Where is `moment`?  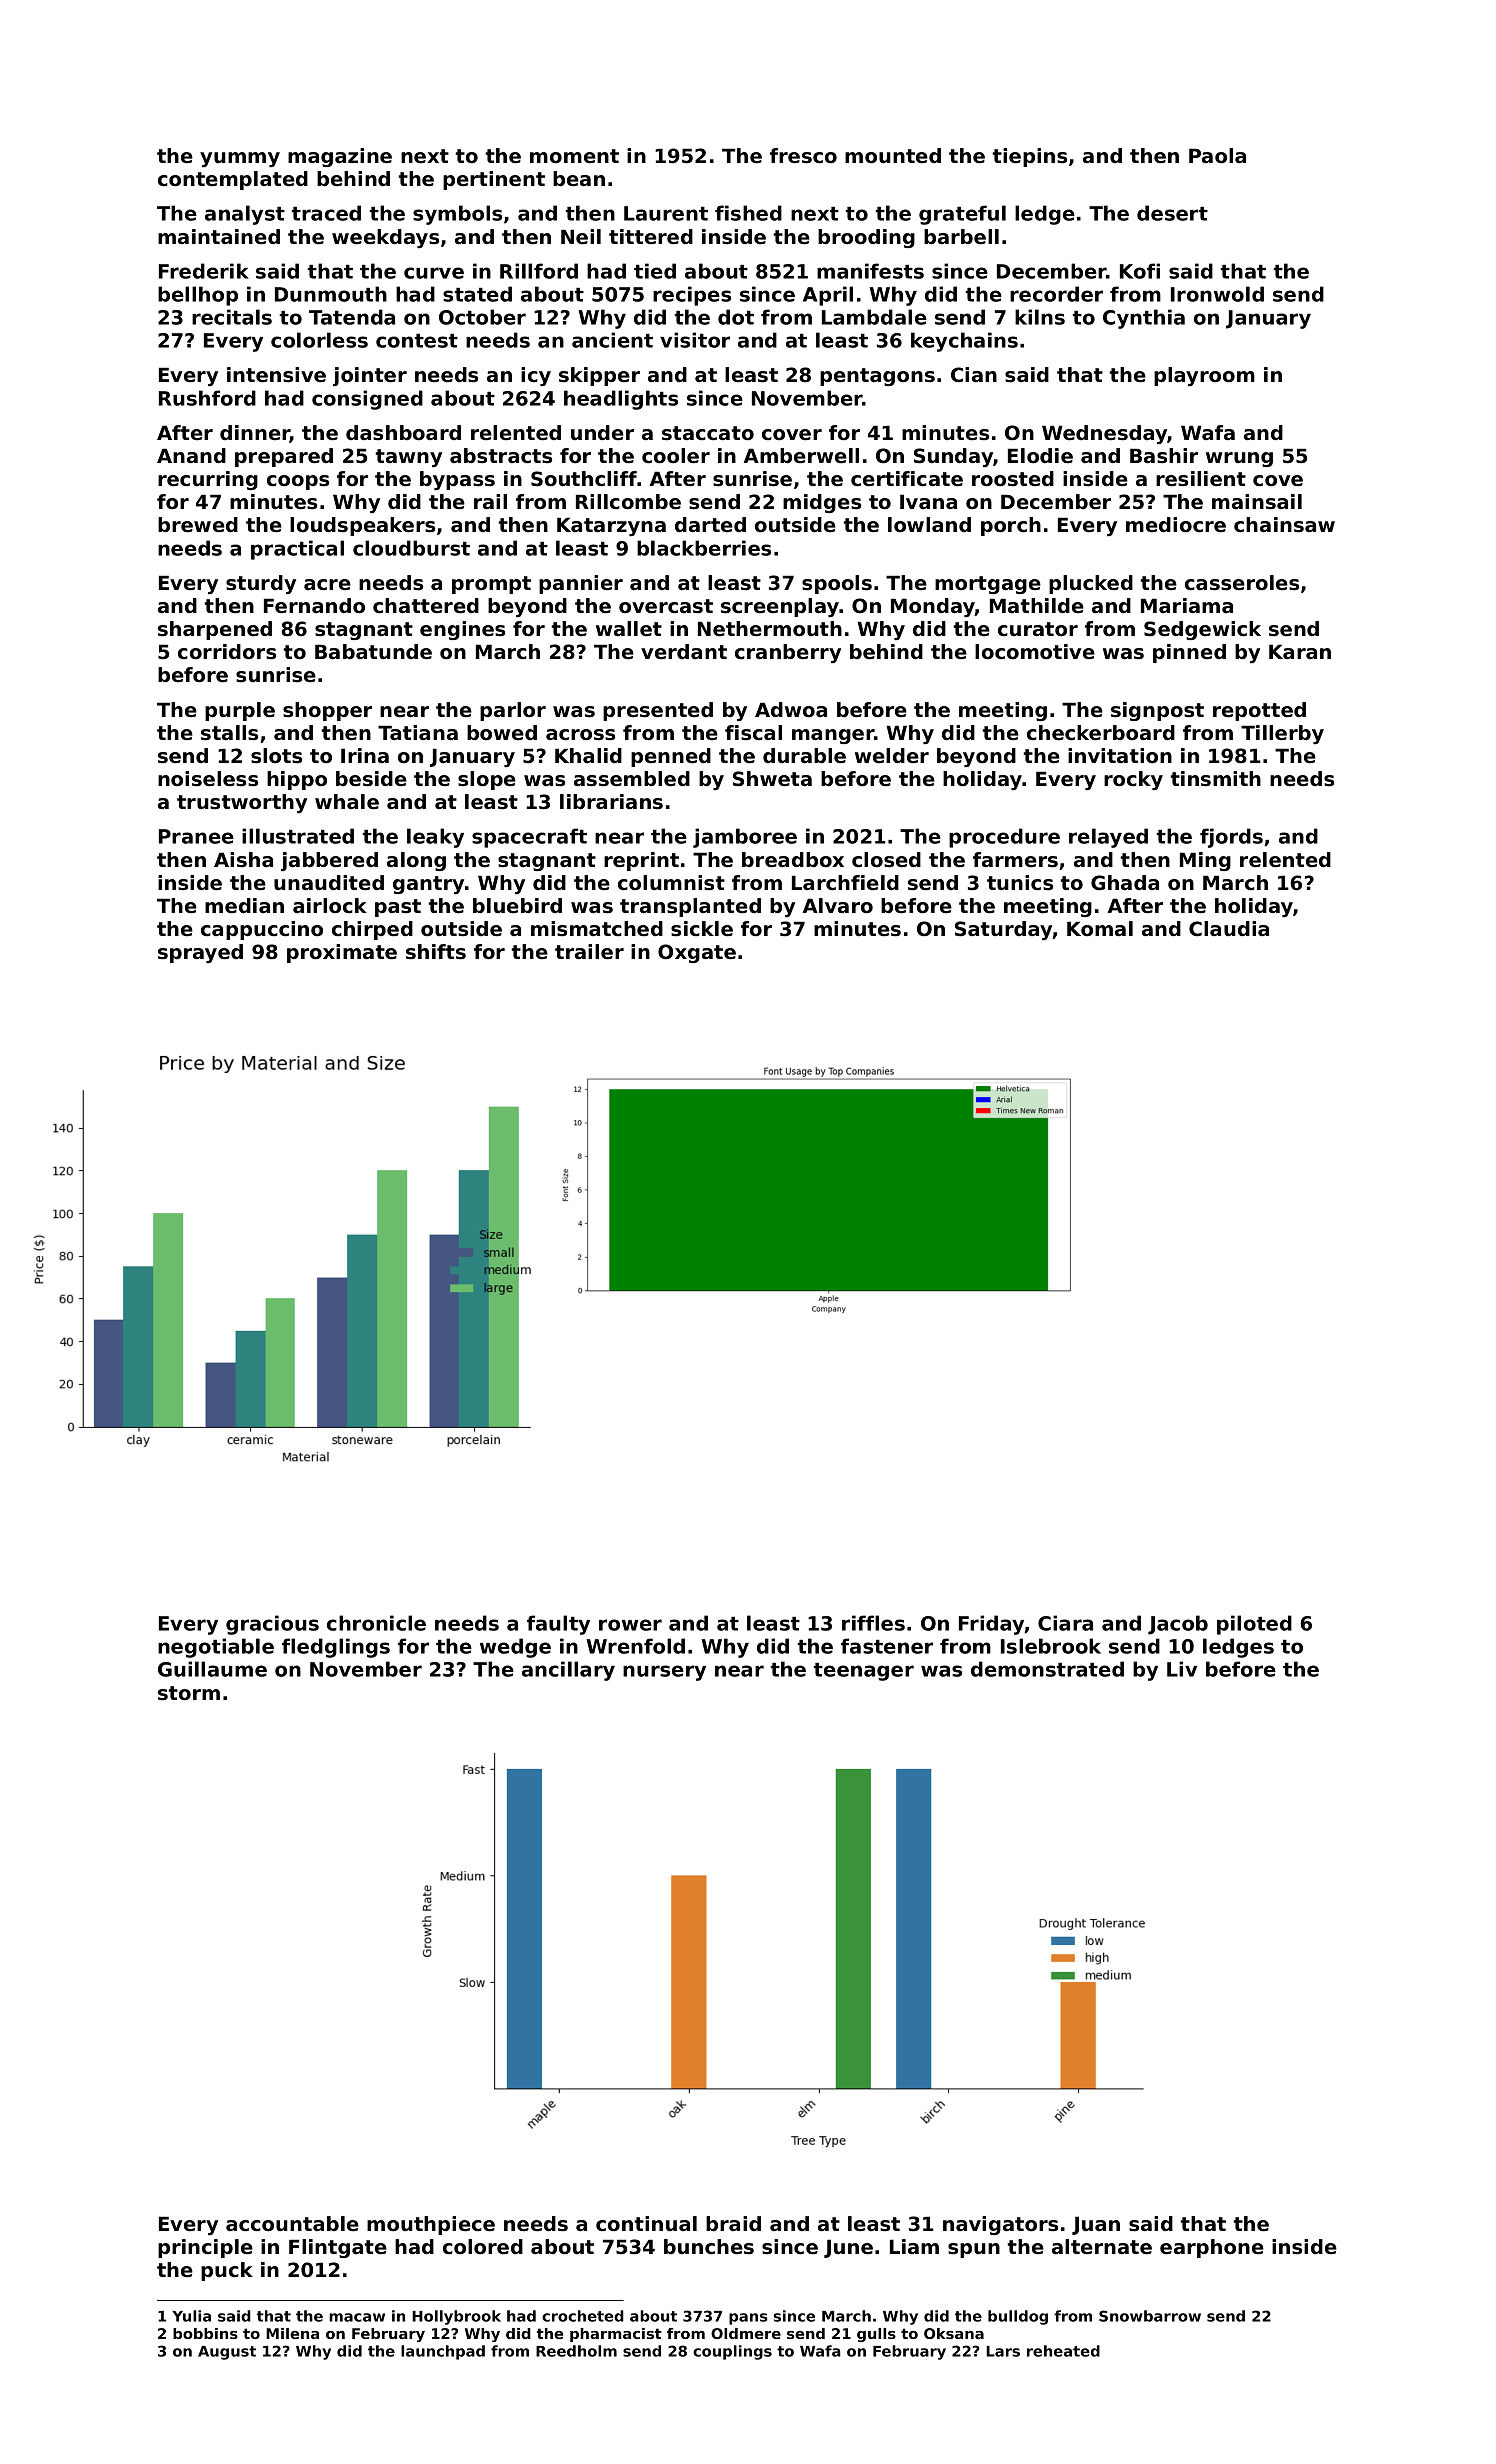
moment is located at coordinates (574, 156).
